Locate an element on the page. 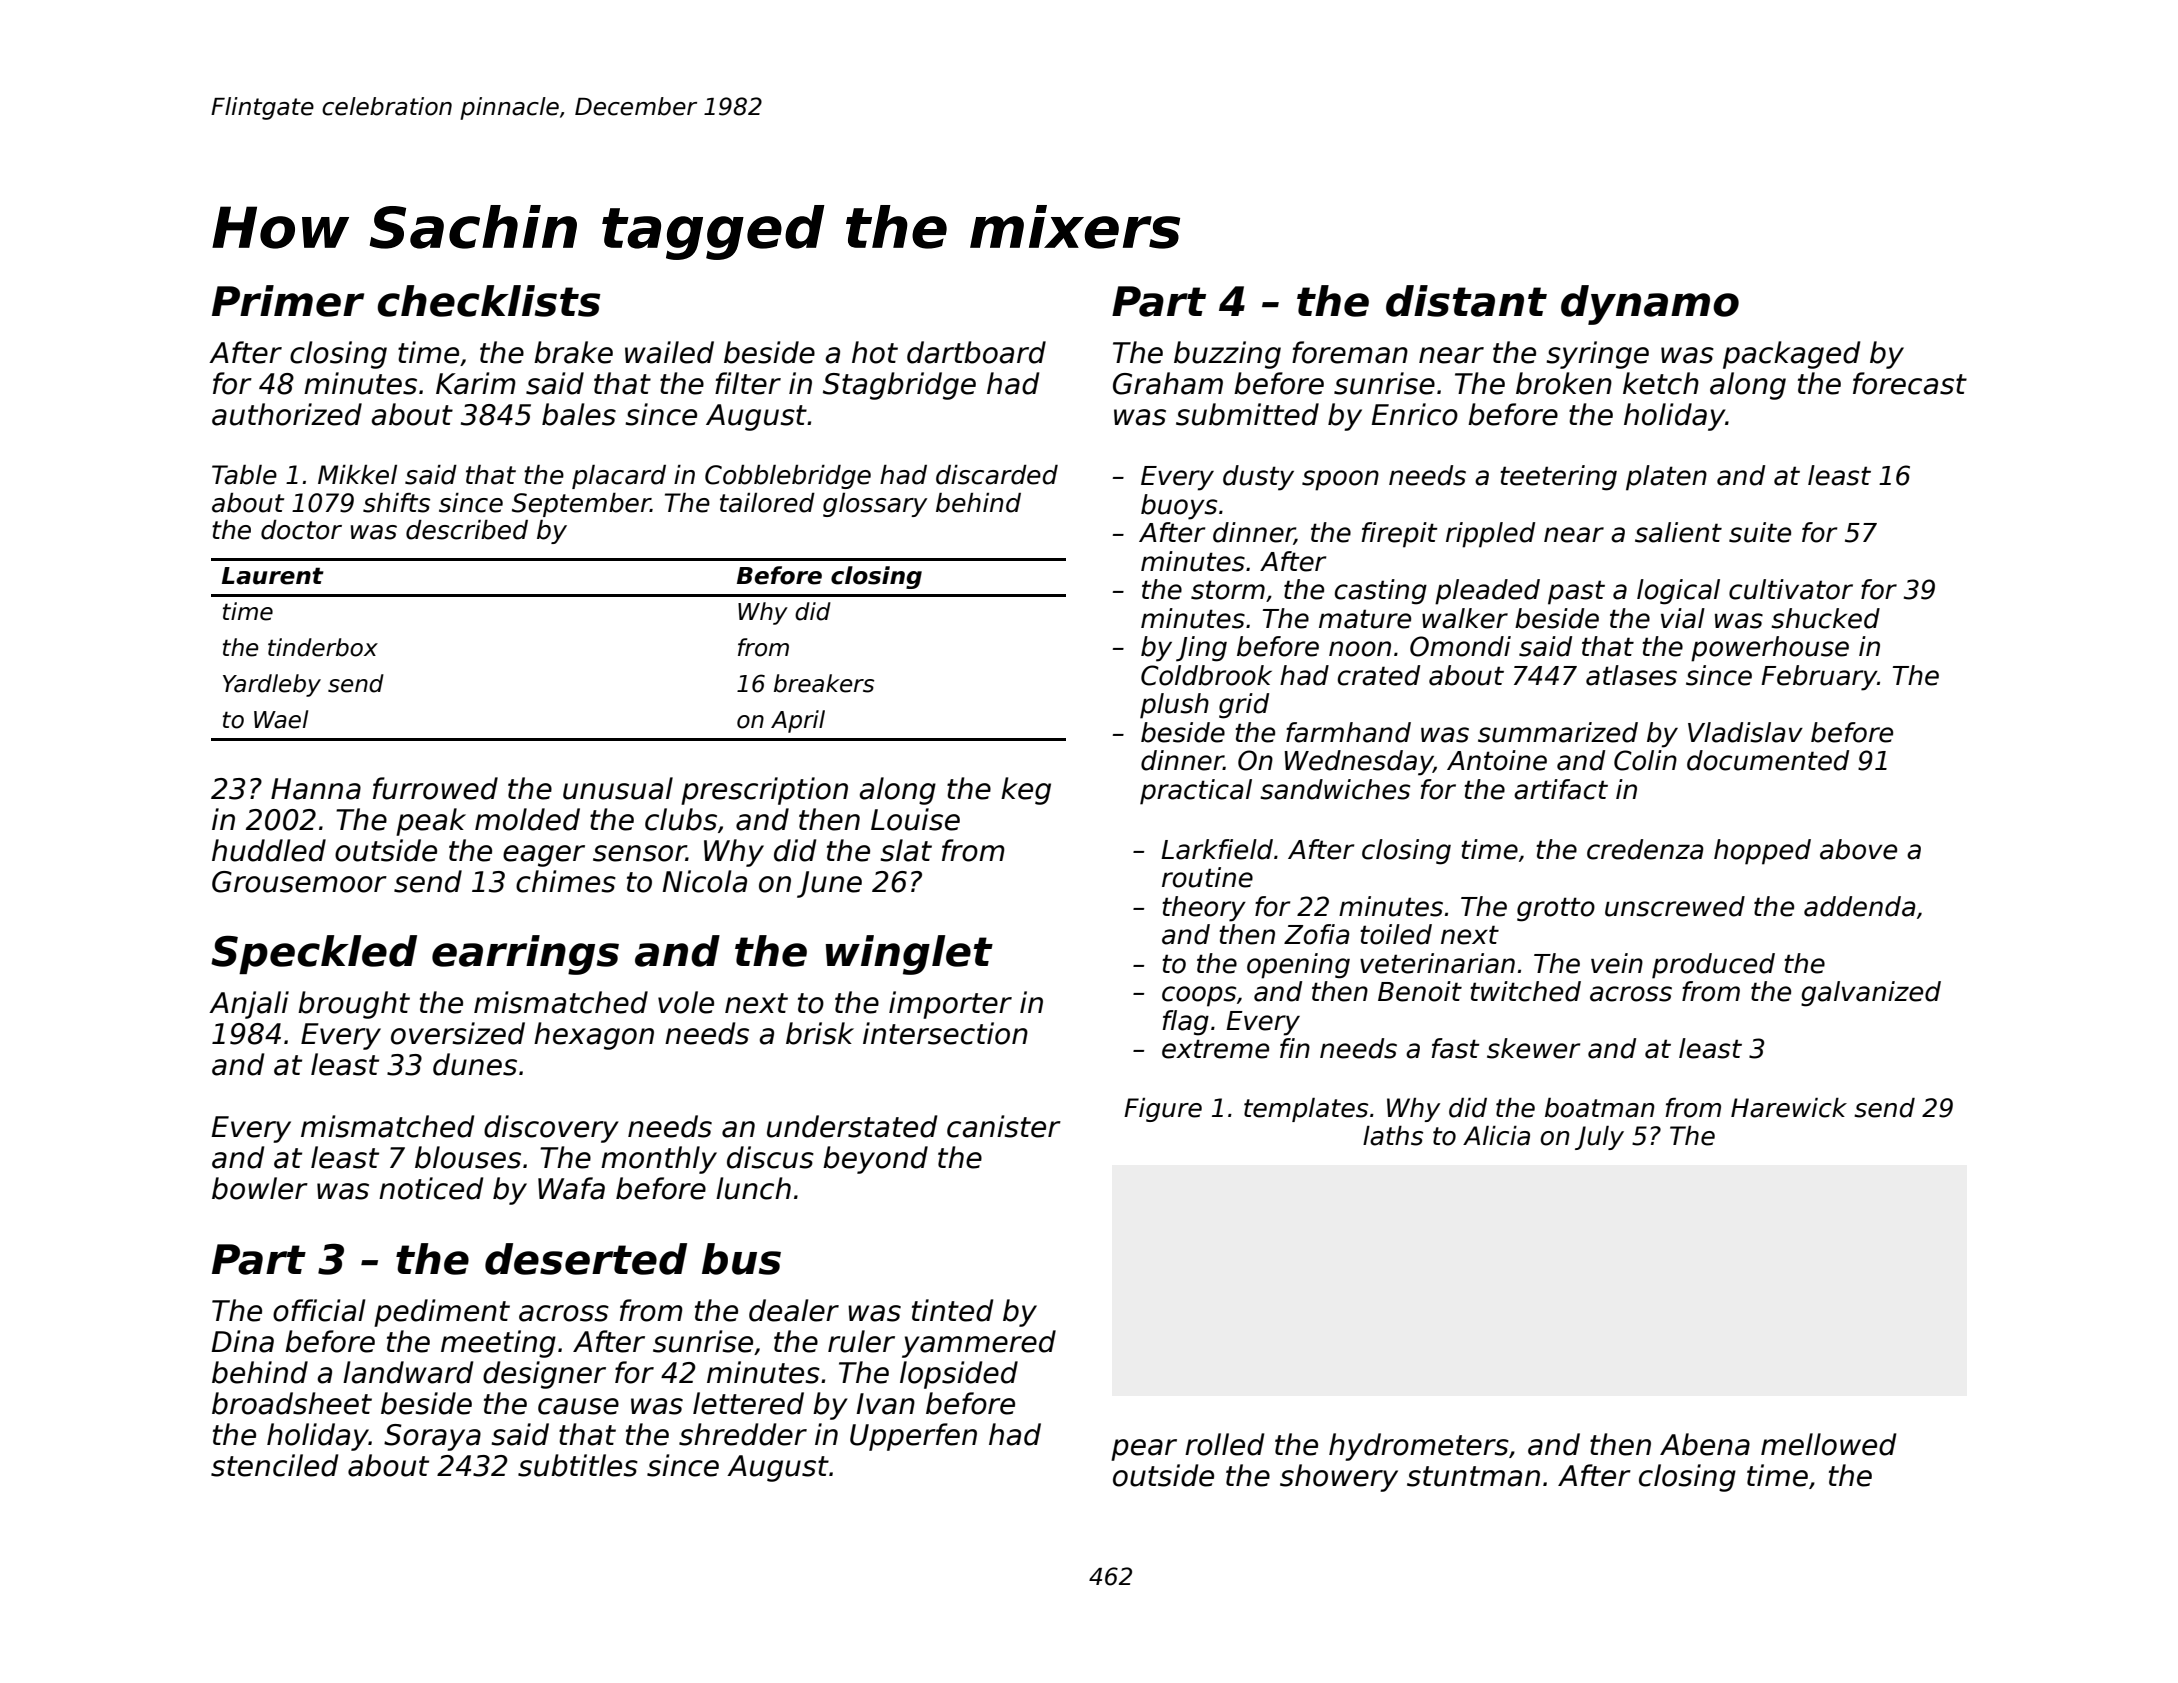 The height and width of the page is (1683, 2178). subtitles is located at coordinates (578, 1465).
